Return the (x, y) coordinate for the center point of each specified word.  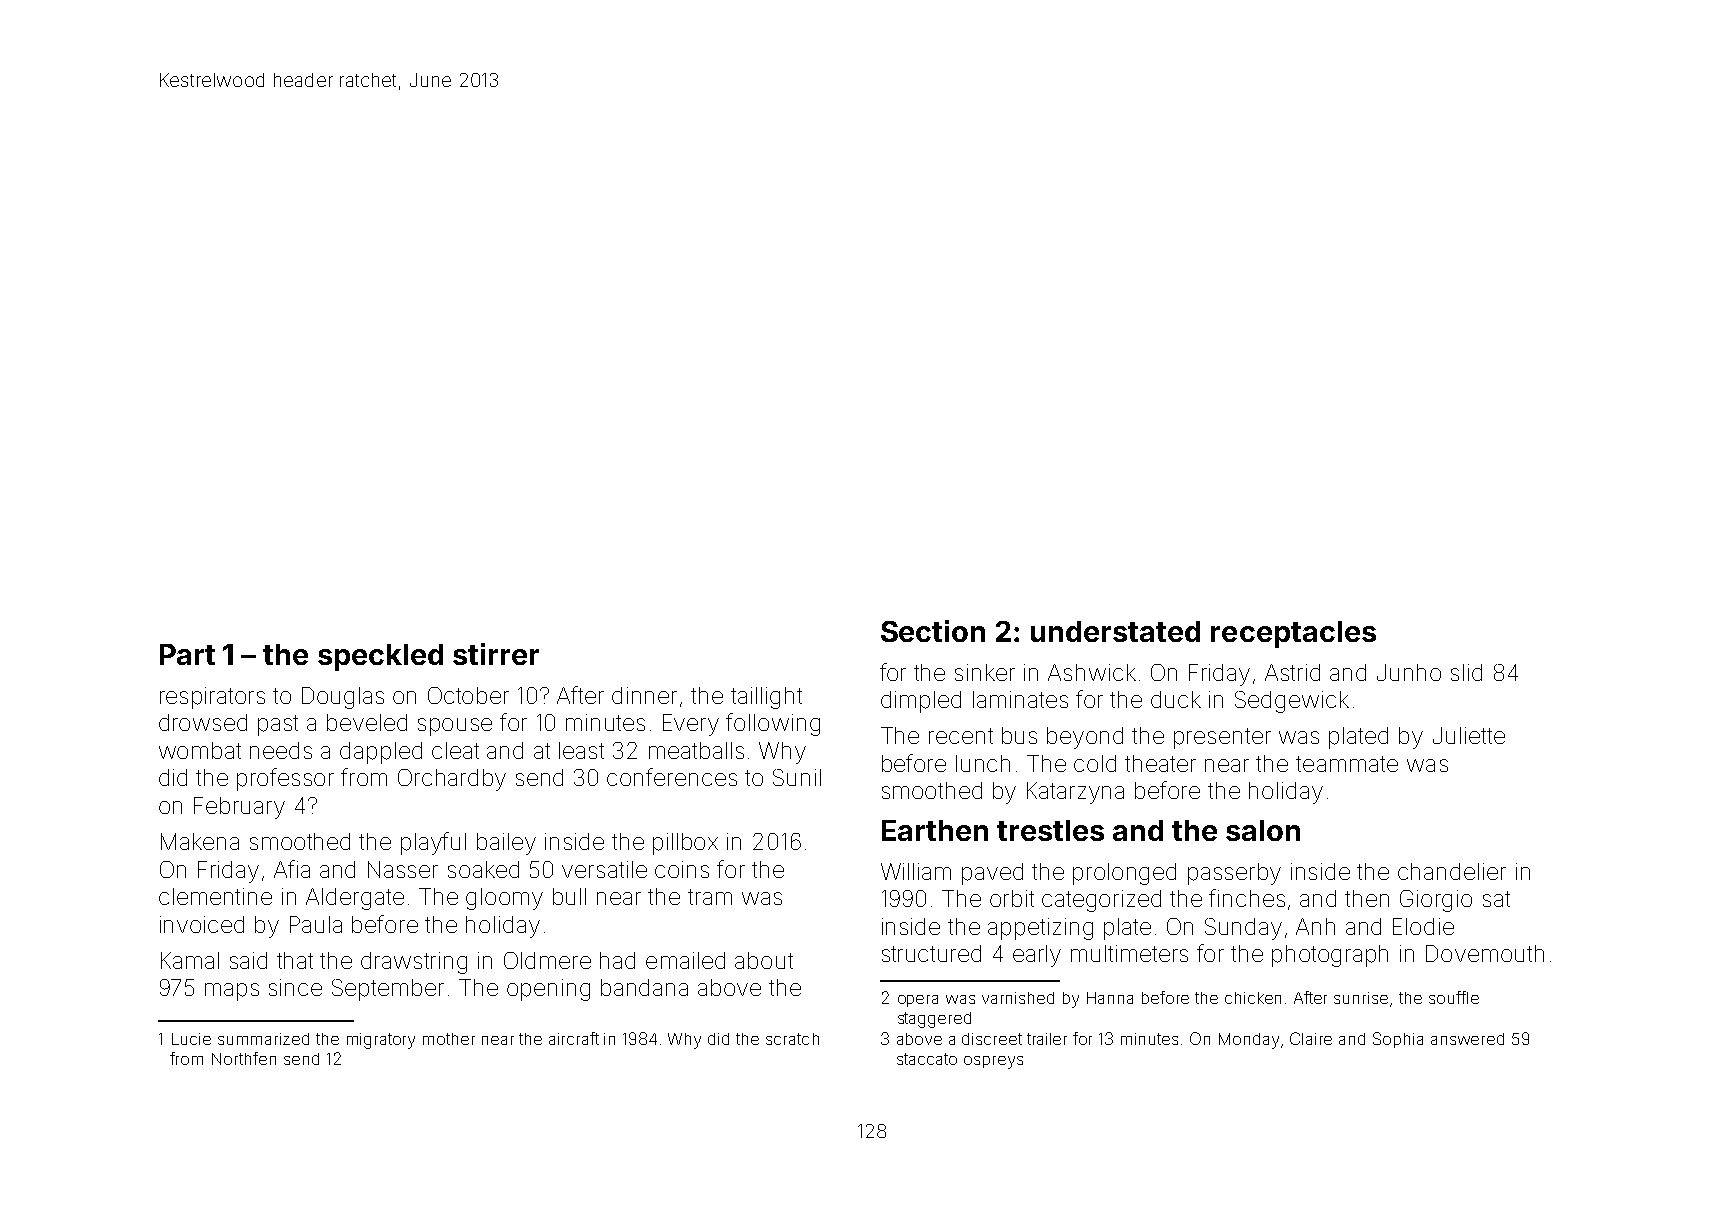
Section (933, 631)
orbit (1012, 898)
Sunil (797, 777)
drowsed (203, 722)
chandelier (1452, 871)
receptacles (1293, 634)
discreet (992, 1039)
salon (1263, 830)
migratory (381, 1041)
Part (187, 654)
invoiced (202, 924)
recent (961, 736)
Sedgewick (1292, 702)
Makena (200, 841)
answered (1467, 1039)
